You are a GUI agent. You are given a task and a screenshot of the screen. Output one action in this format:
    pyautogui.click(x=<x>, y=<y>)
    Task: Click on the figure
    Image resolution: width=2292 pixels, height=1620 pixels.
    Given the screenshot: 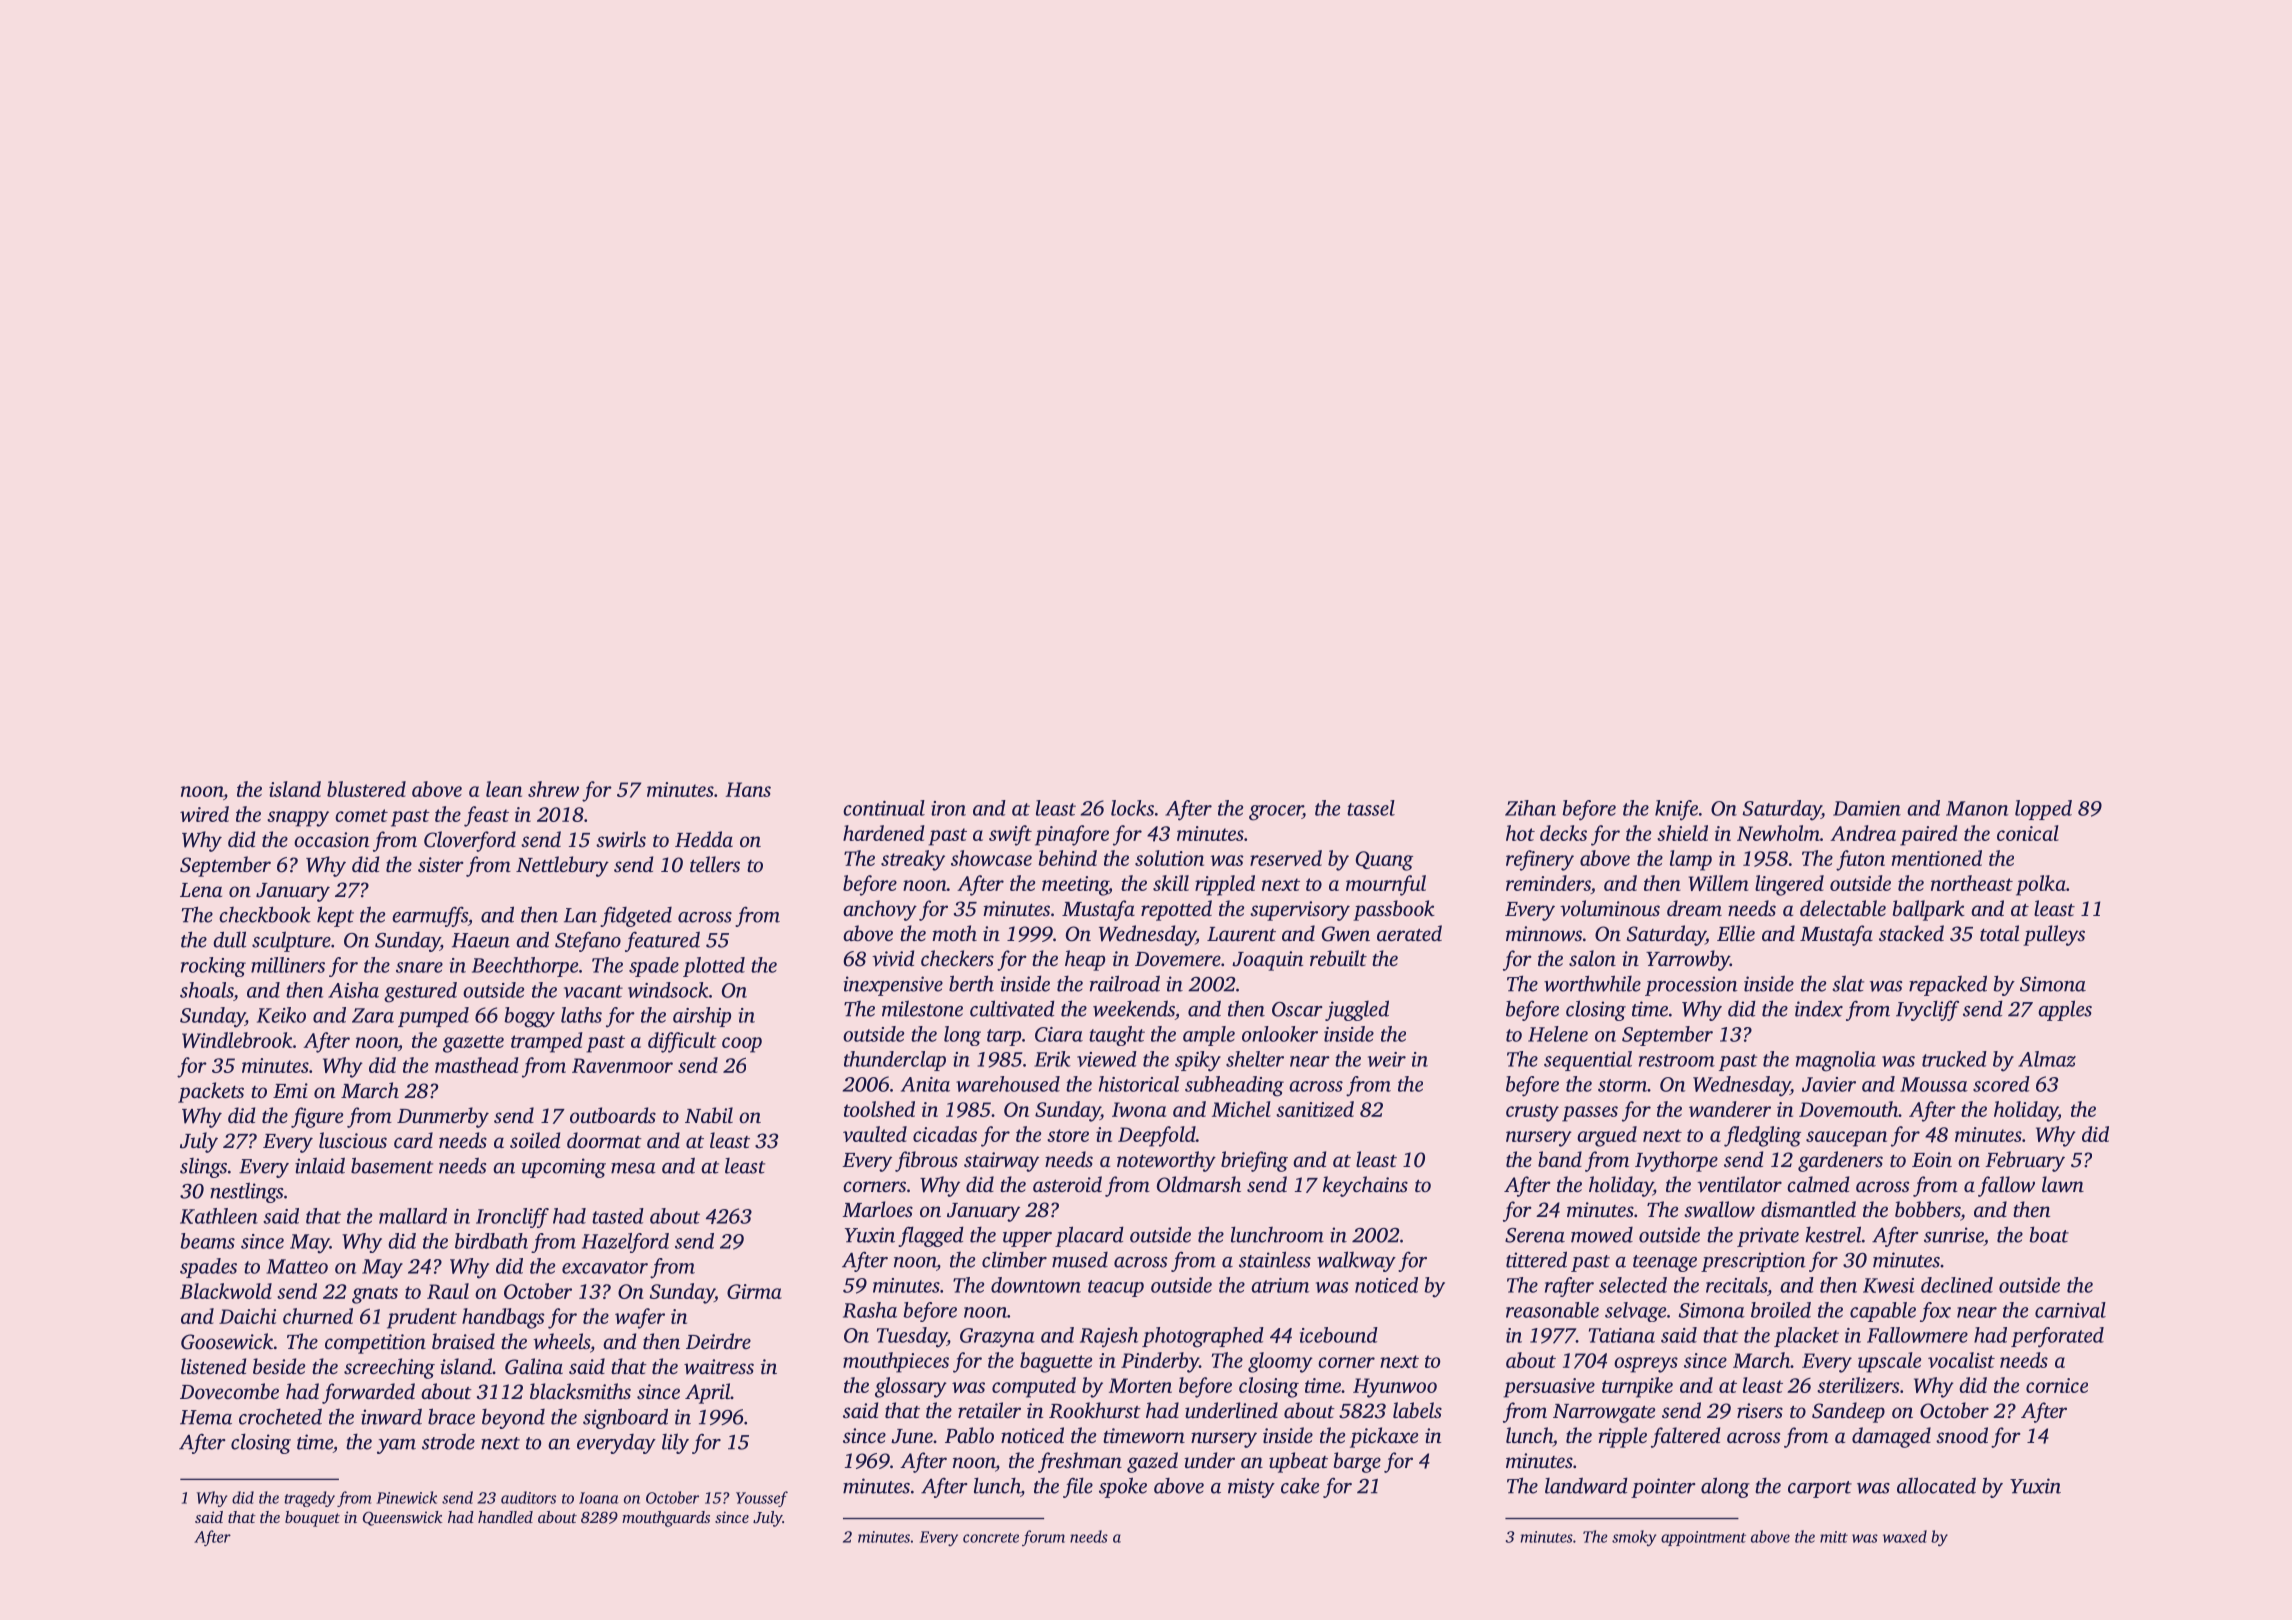 What is the action you would take?
    pyautogui.click(x=317, y=1117)
